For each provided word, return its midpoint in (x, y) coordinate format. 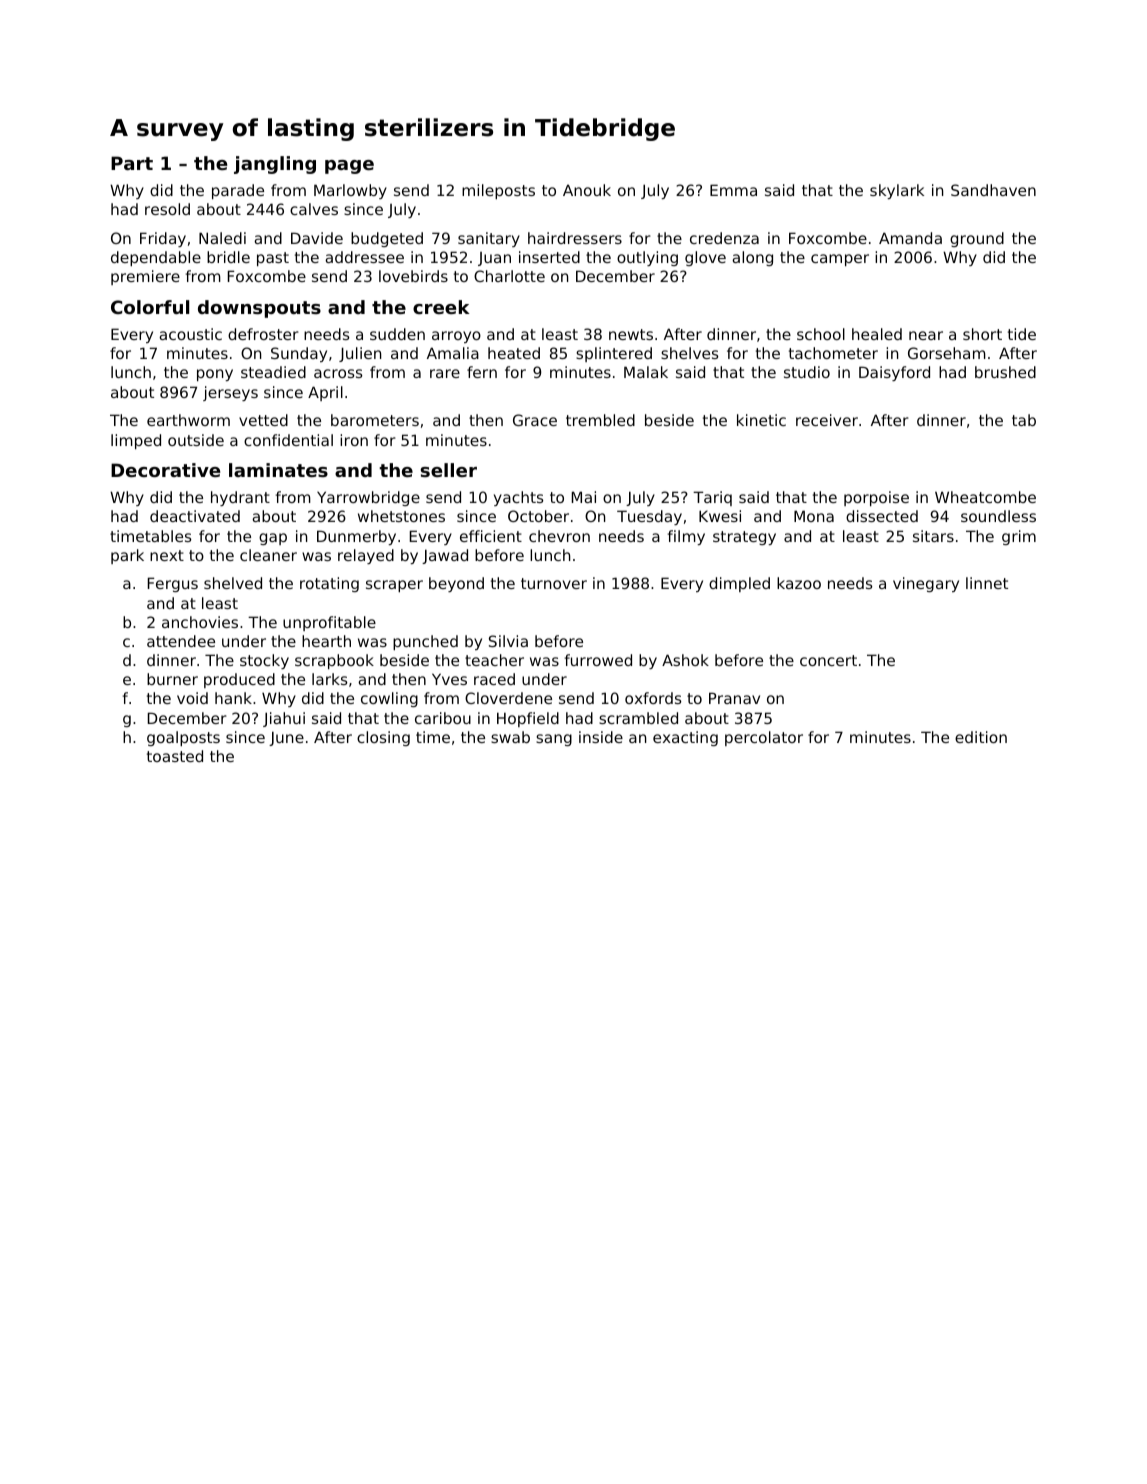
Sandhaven (993, 190)
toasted (175, 756)
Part (132, 163)
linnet (987, 583)
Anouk (587, 190)
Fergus (173, 584)
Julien (360, 354)
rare (445, 373)
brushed (1005, 372)
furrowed (598, 660)
